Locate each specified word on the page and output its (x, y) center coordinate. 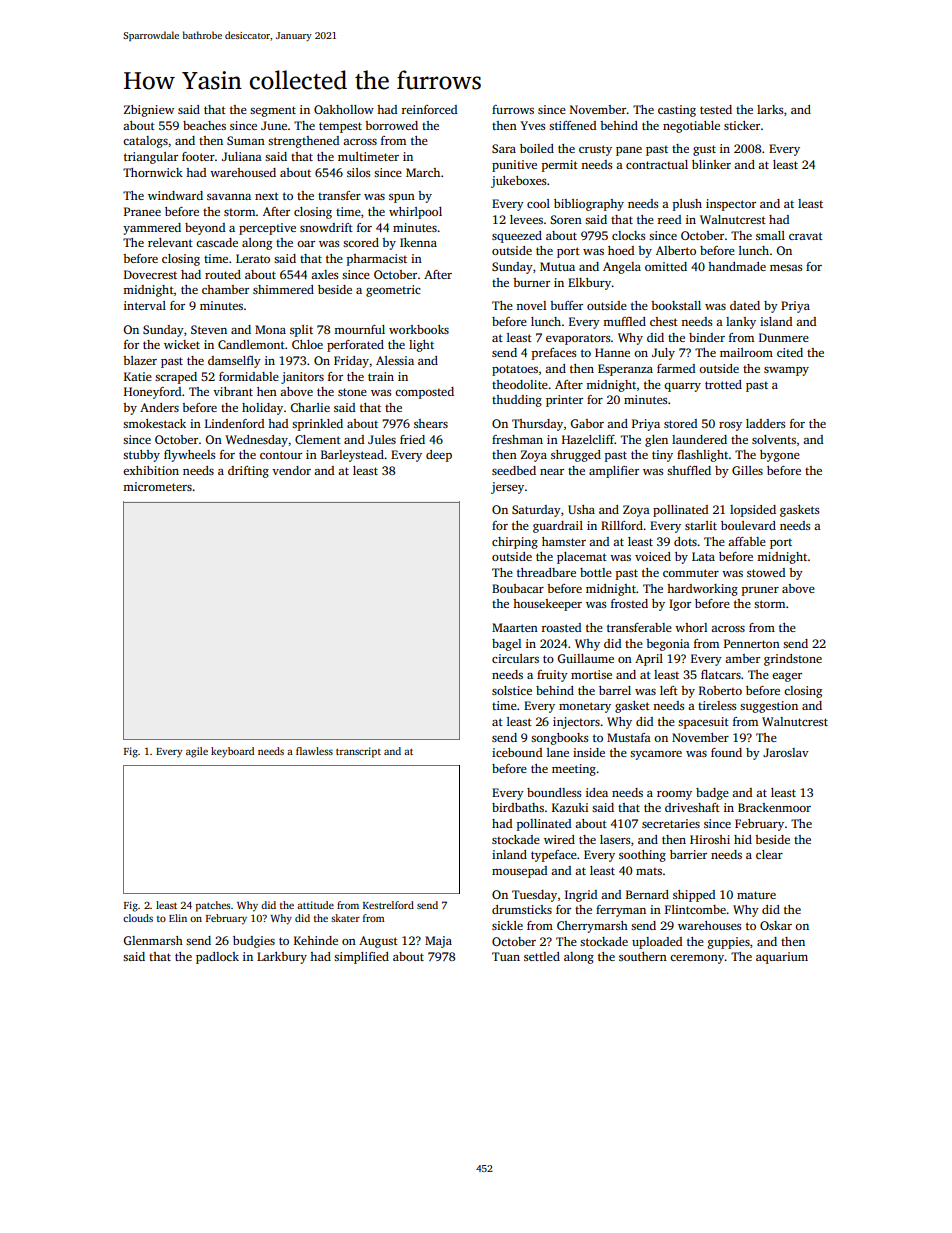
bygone (780, 456)
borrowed (391, 125)
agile (197, 752)
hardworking (702, 590)
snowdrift (326, 227)
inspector (731, 205)
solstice (512, 690)
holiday (262, 409)
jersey (507, 488)
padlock (217, 958)
